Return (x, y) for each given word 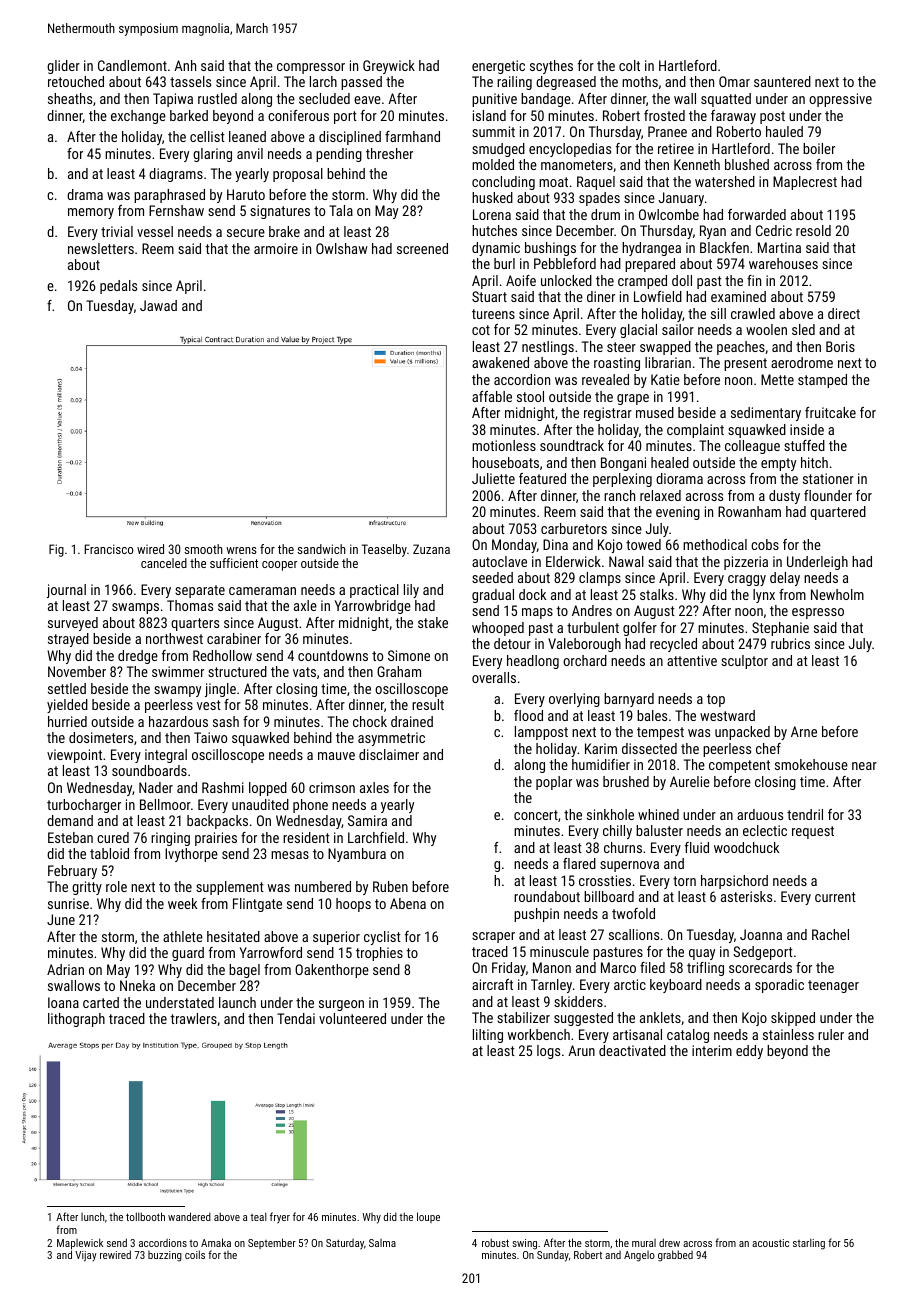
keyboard (676, 986)
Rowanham (749, 511)
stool (530, 396)
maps (537, 613)
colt (629, 65)
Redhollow (222, 655)
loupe (428, 1217)
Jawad (158, 305)
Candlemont (132, 65)
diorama (679, 478)
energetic (498, 67)
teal (258, 1216)
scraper (493, 937)
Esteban (70, 837)
